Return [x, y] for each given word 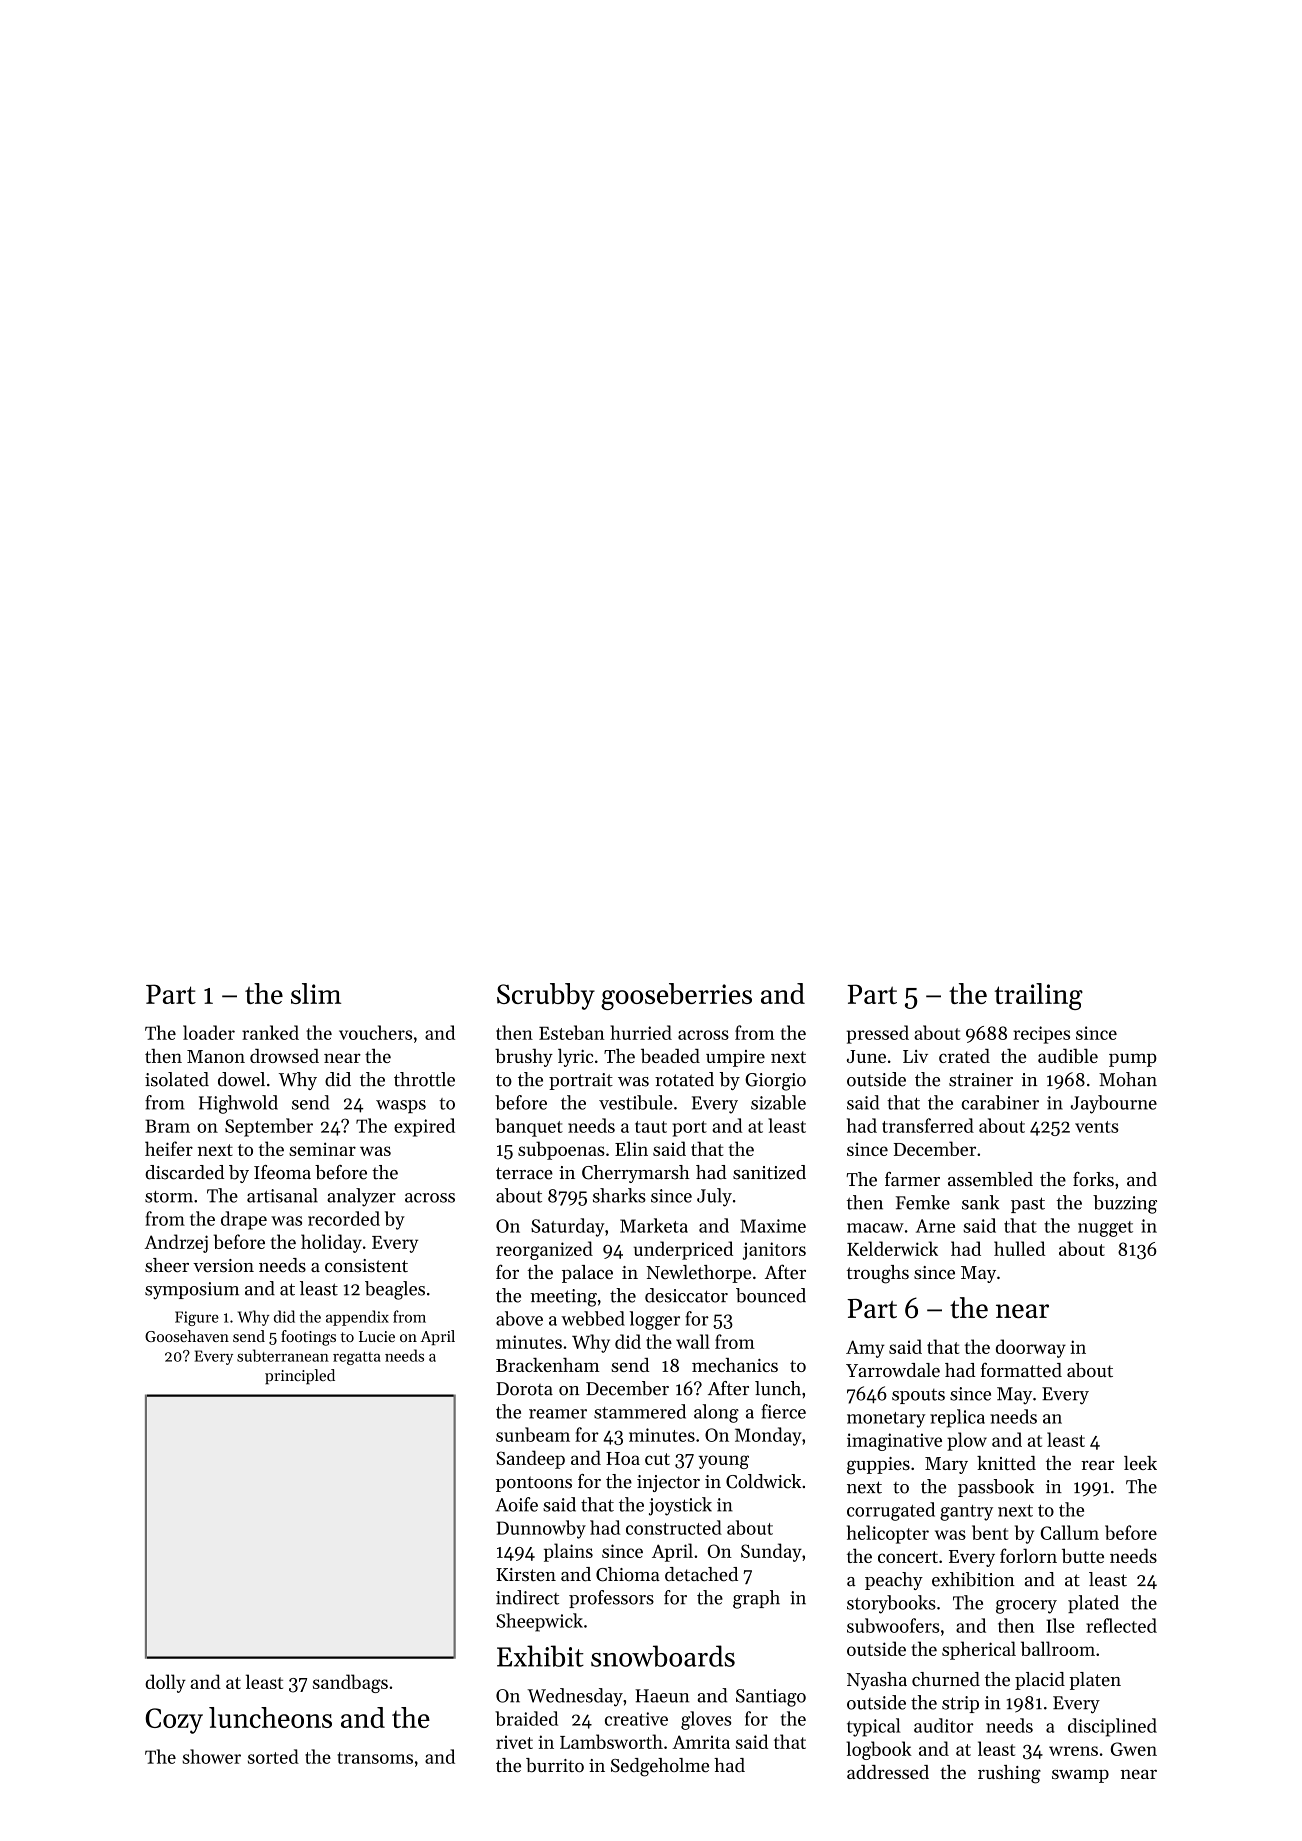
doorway [1031, 1348]
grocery [1026, 1607]
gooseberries [676, 996]
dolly [165, 1683]
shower [211, 1756]
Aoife [516, 1504]
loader [209, 1032]
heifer [169, 1148]
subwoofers [893, 1625]
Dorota [524, 1389]
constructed [674, 1527]
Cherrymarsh [636, 1174]
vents [1096, 1127]
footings [308, 1338]
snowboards [663, 1656]
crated [964, 1056]
